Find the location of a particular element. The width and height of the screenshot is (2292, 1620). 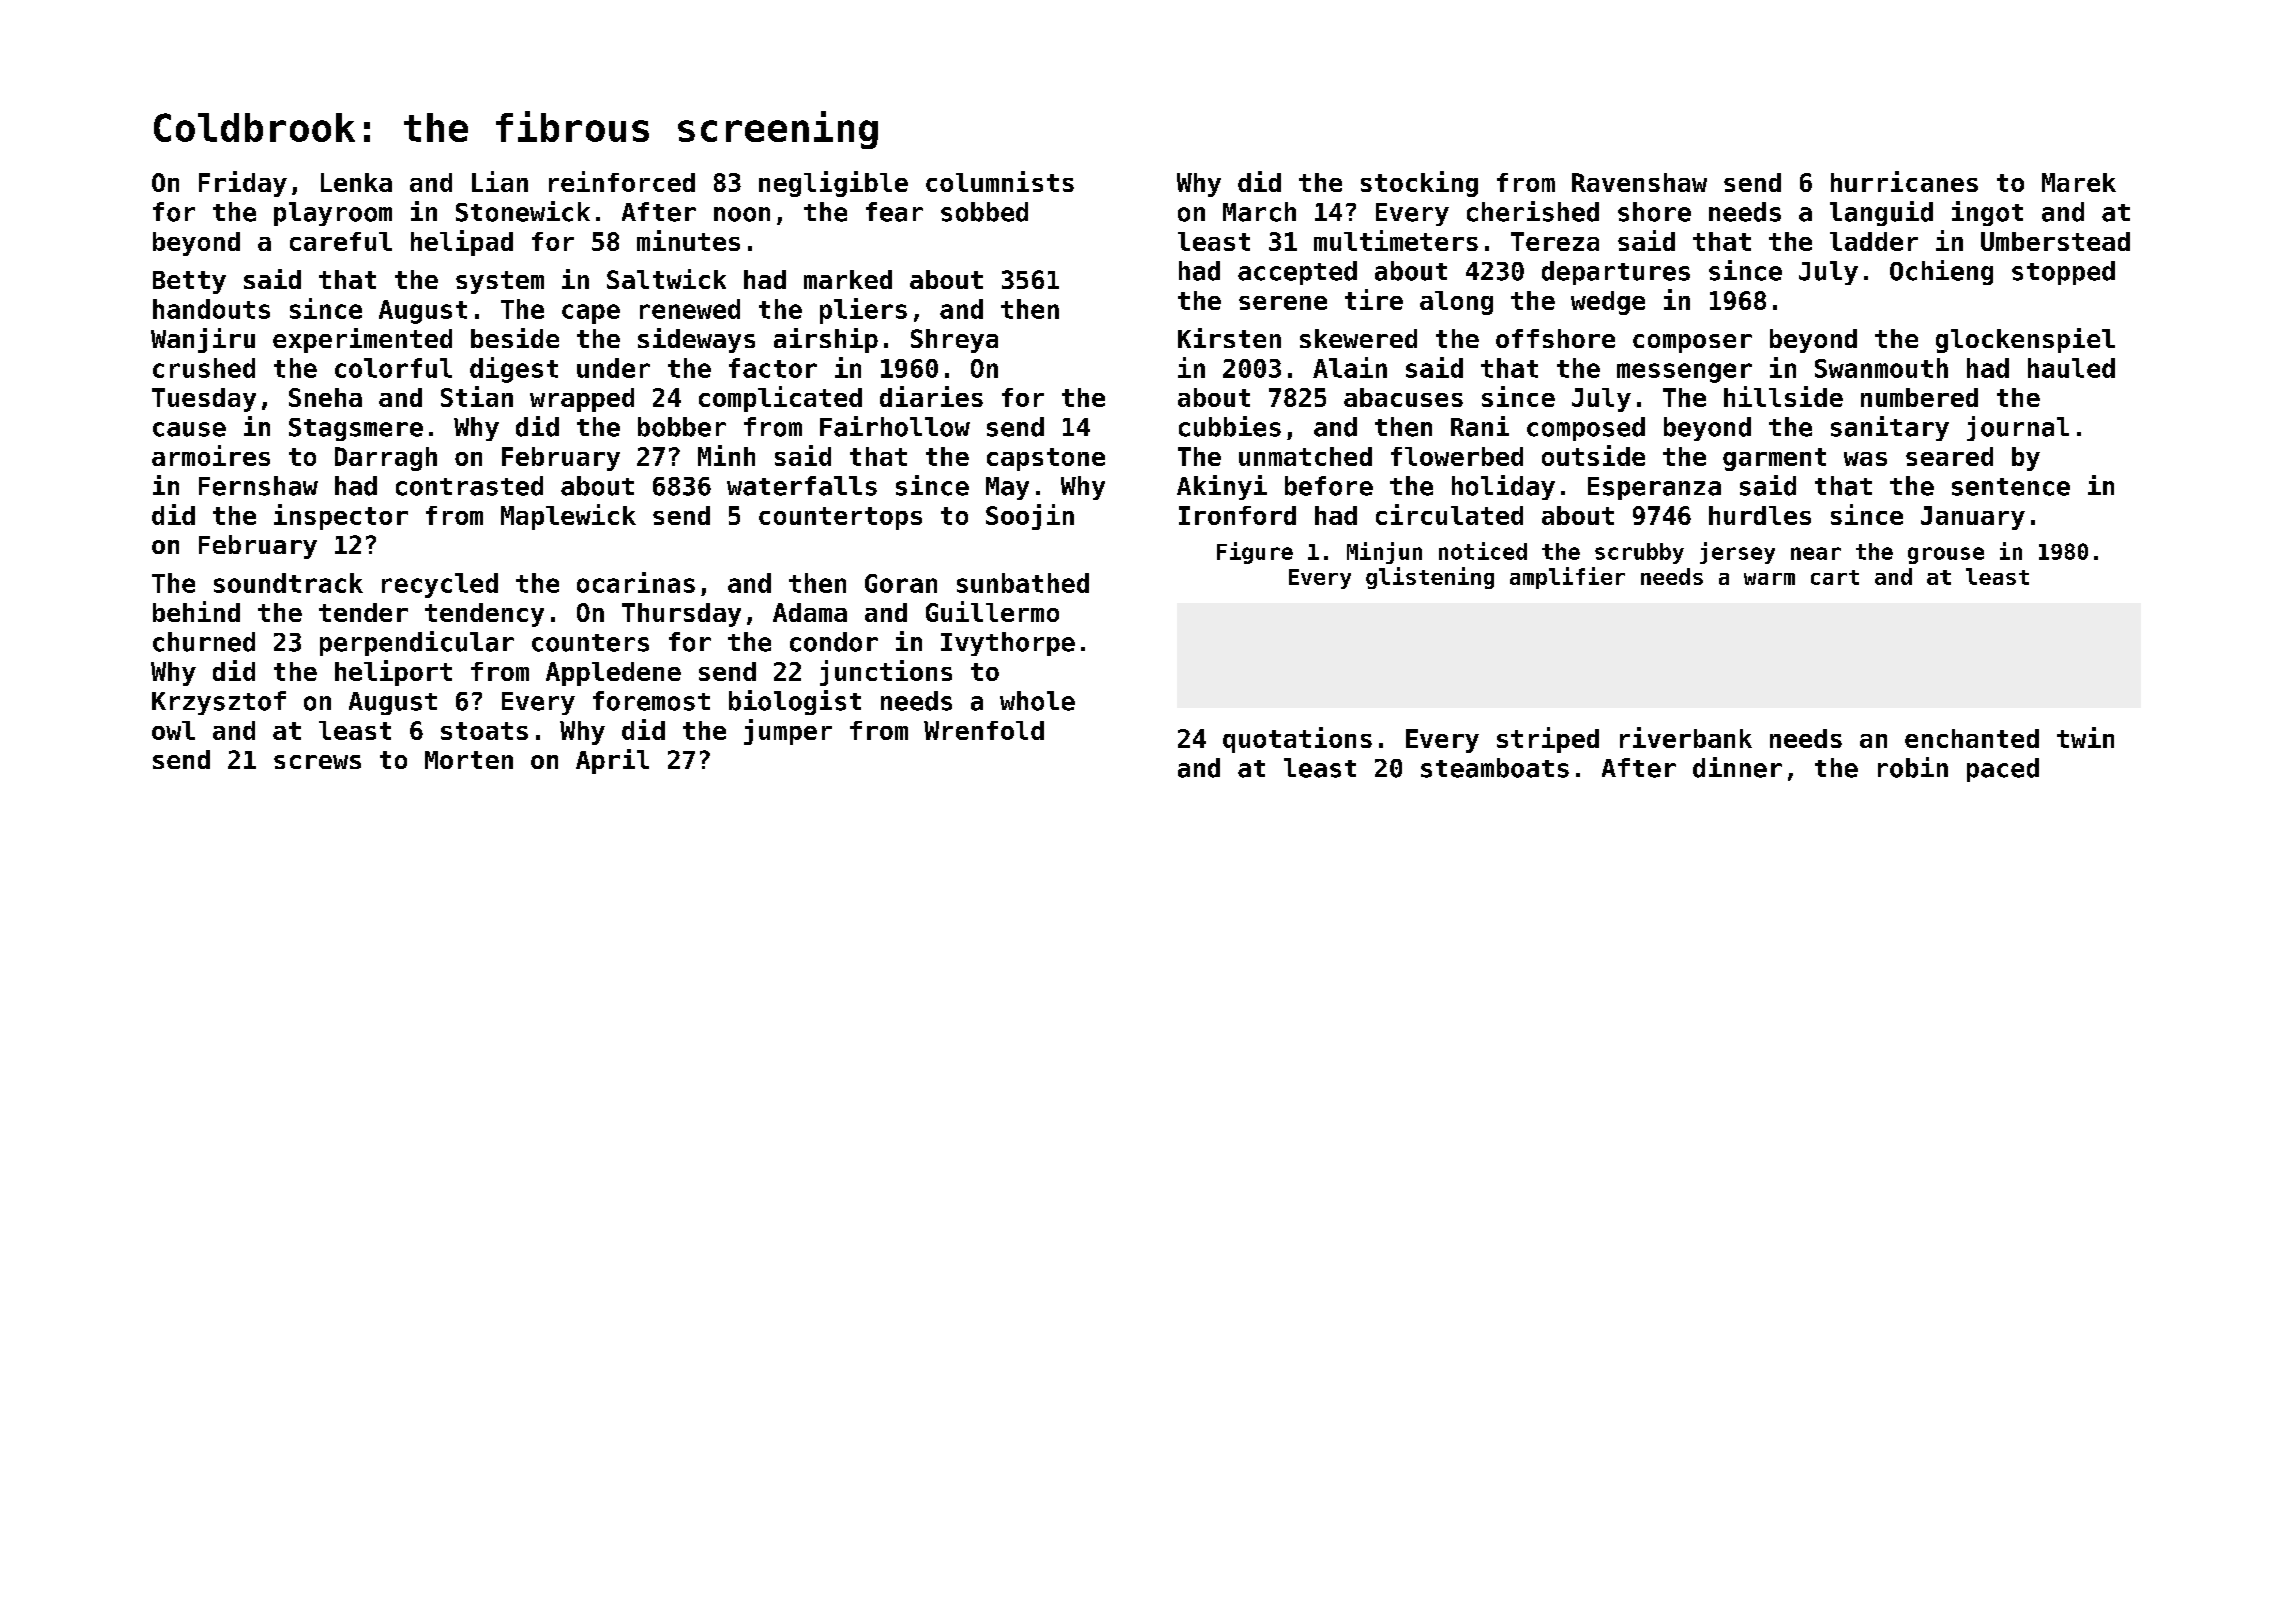

columnists is located at coordinates (1000, 181).
